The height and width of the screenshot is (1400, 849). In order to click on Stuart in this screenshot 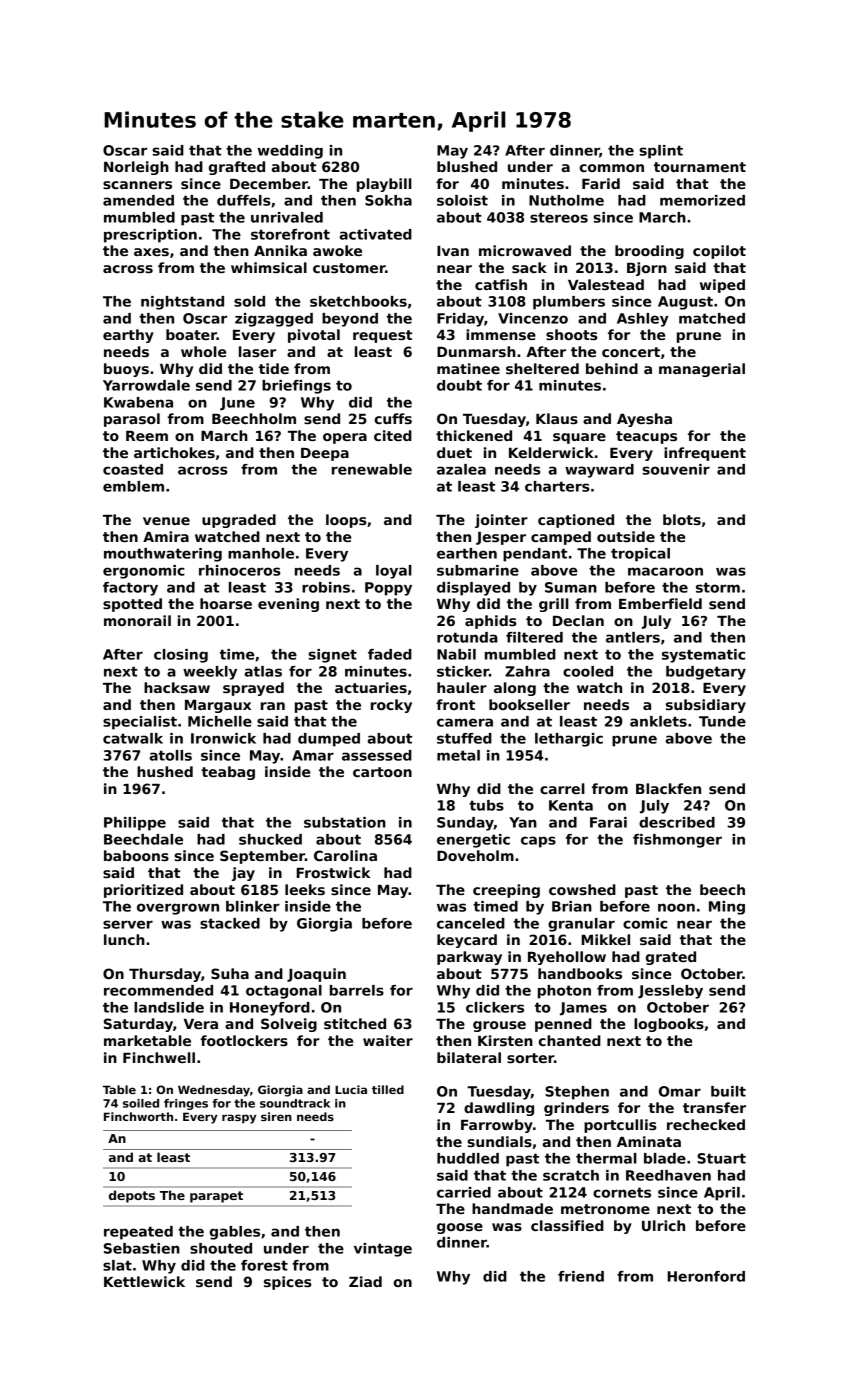, I will do `click(721, 1158)`.
